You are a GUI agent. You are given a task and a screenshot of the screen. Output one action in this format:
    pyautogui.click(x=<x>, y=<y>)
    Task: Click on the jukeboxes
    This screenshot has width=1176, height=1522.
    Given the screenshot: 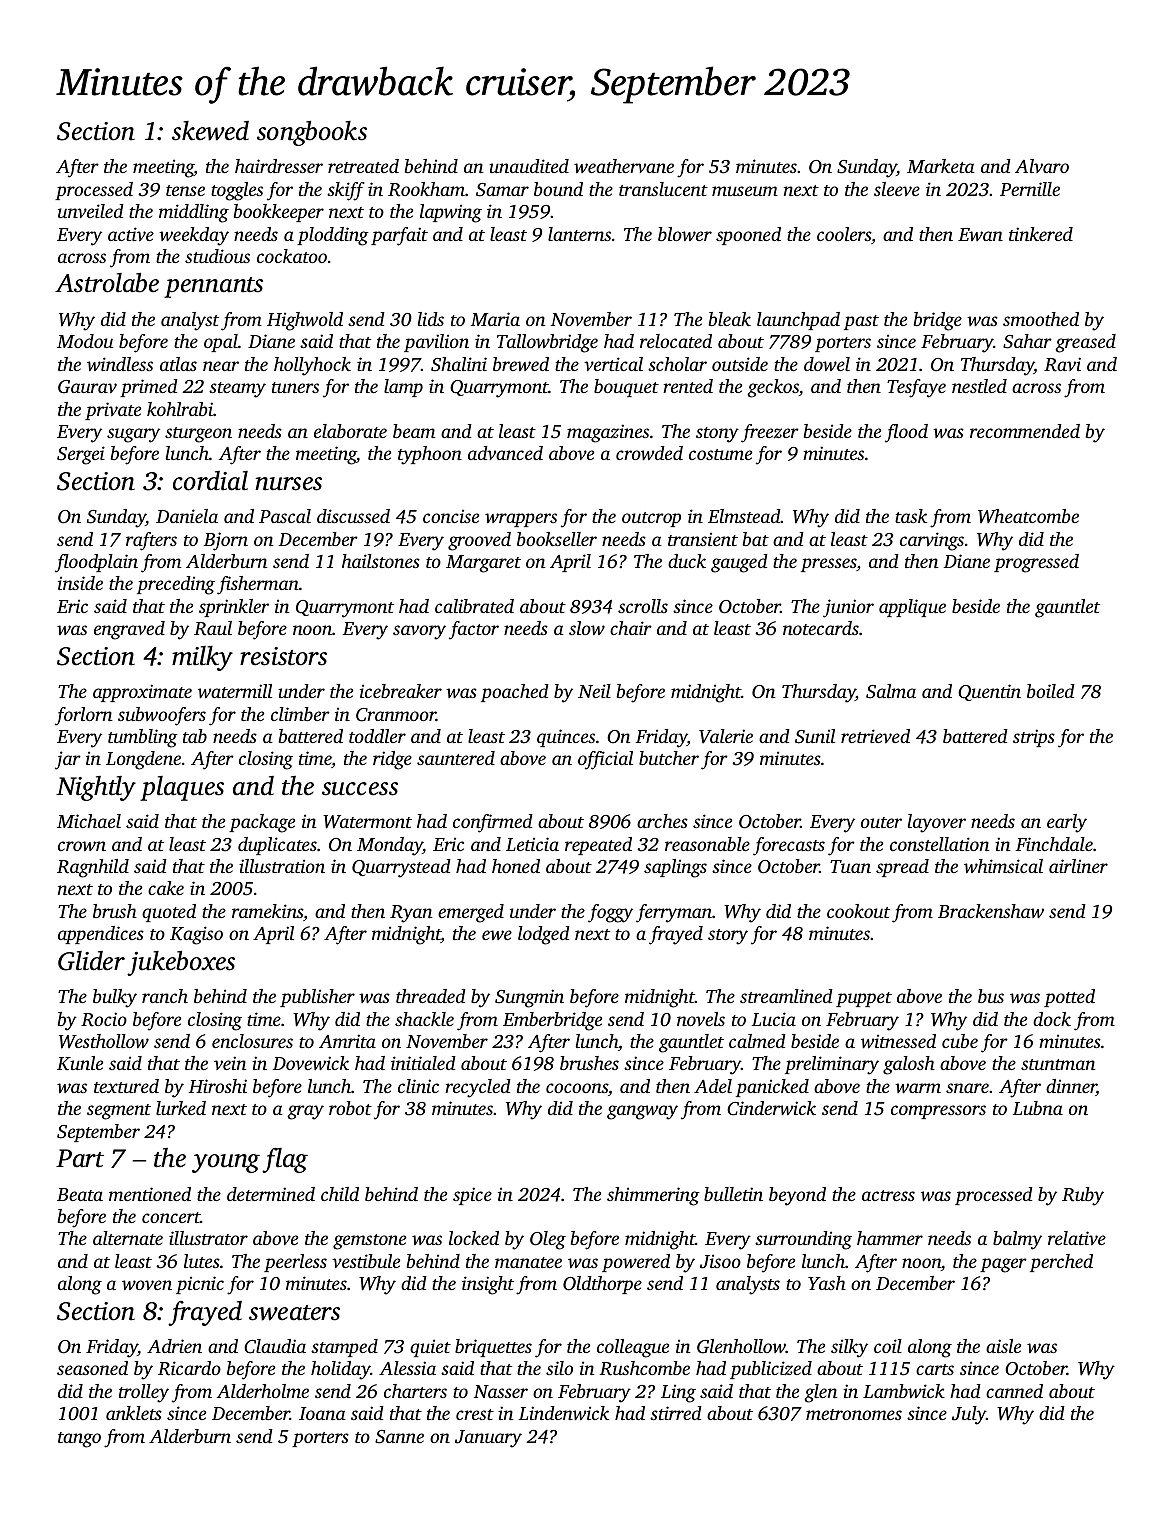 What is the action you would take?
    pyautogui.click(x=181, y=963)
